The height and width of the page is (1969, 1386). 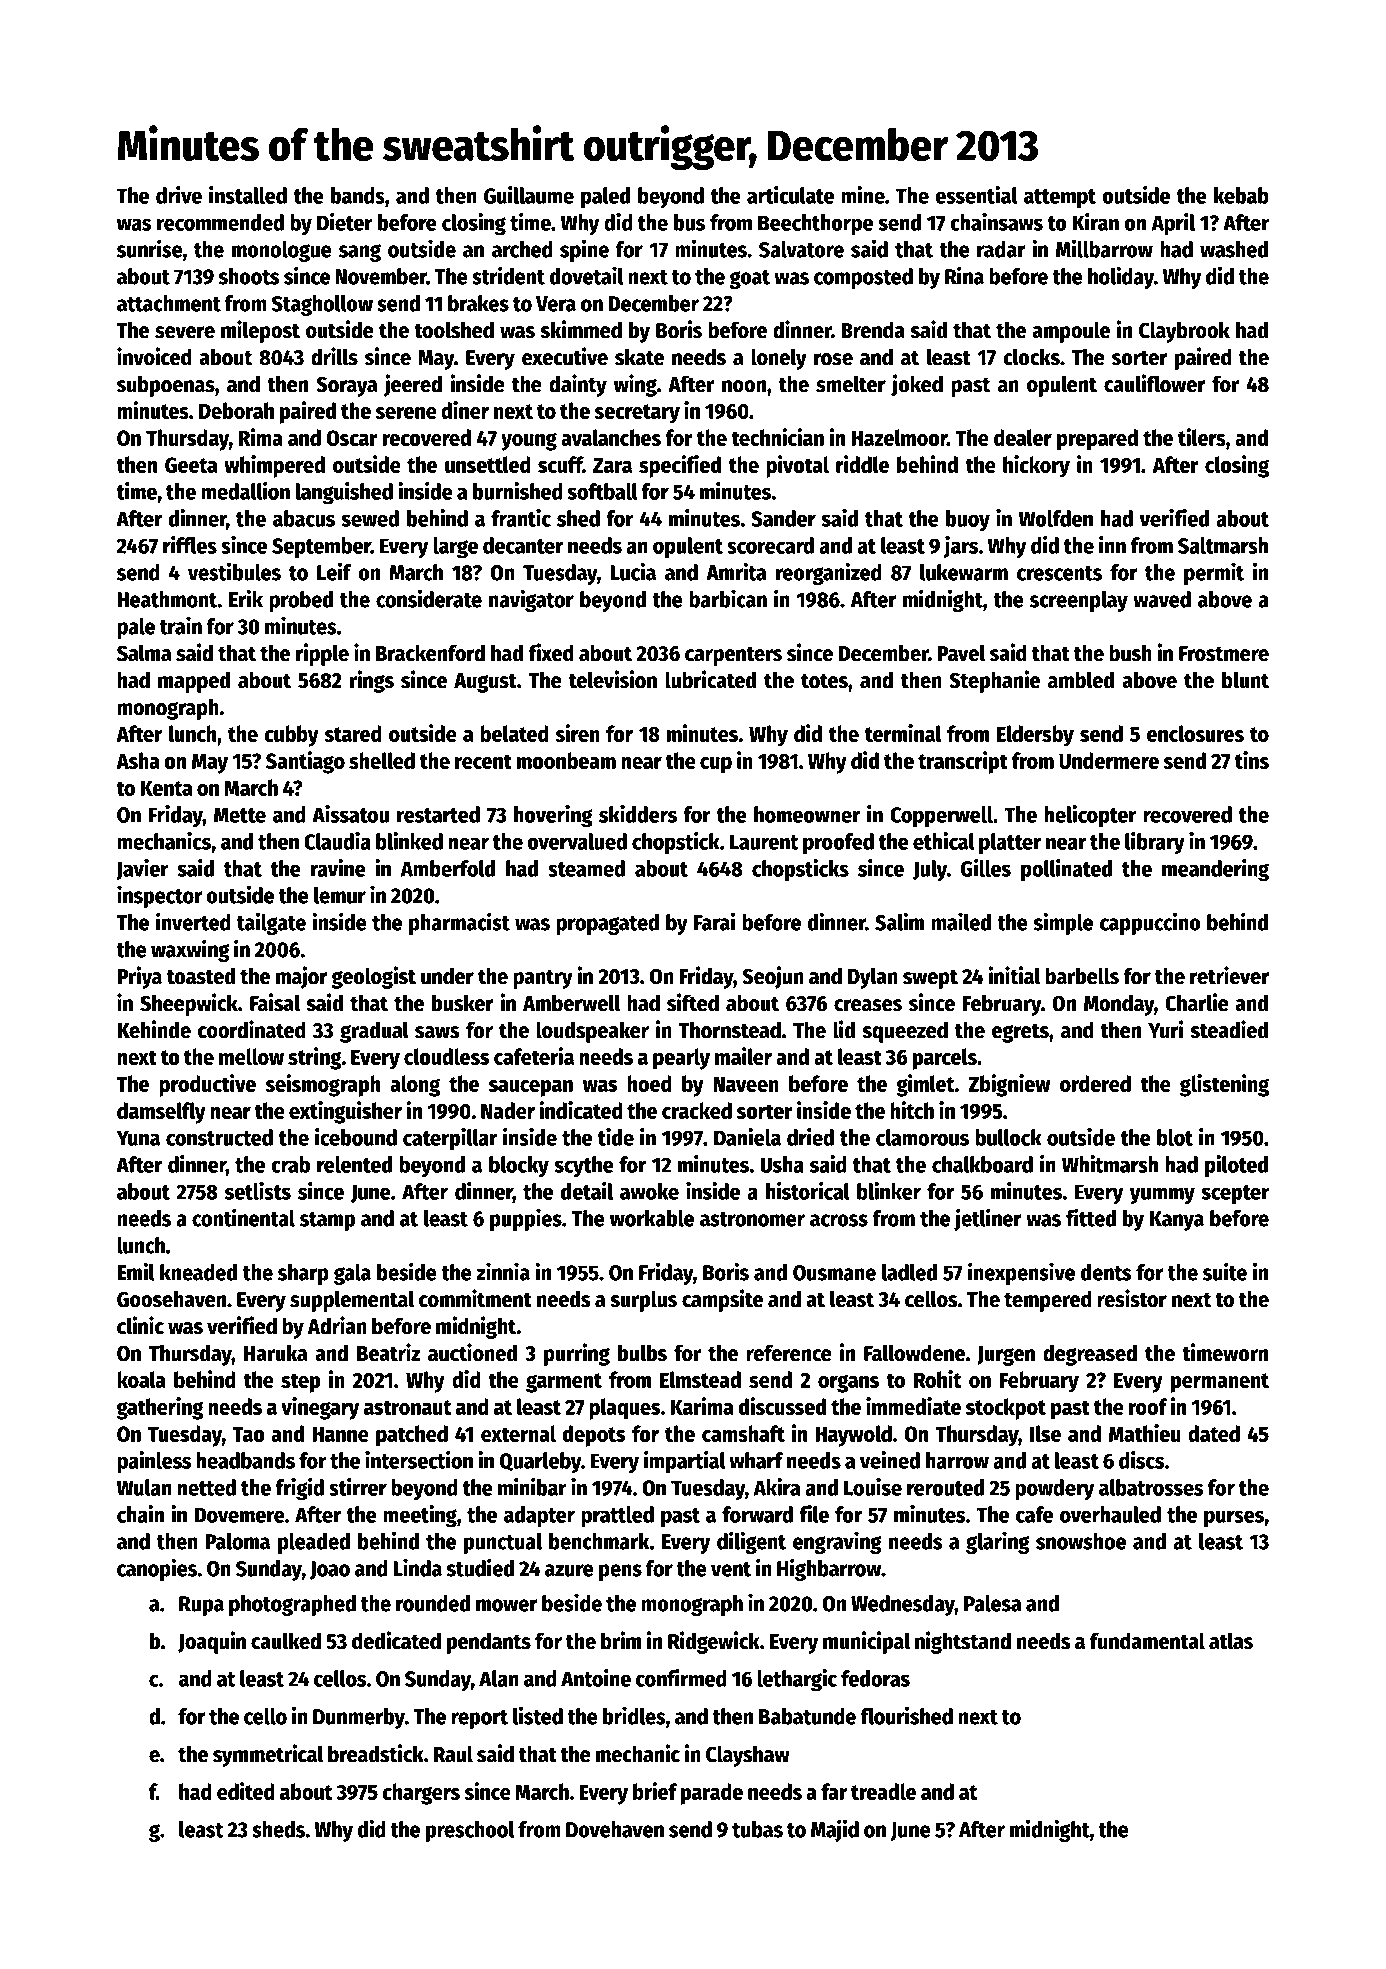 I want to click on noon, so click(x=744, y=386).
